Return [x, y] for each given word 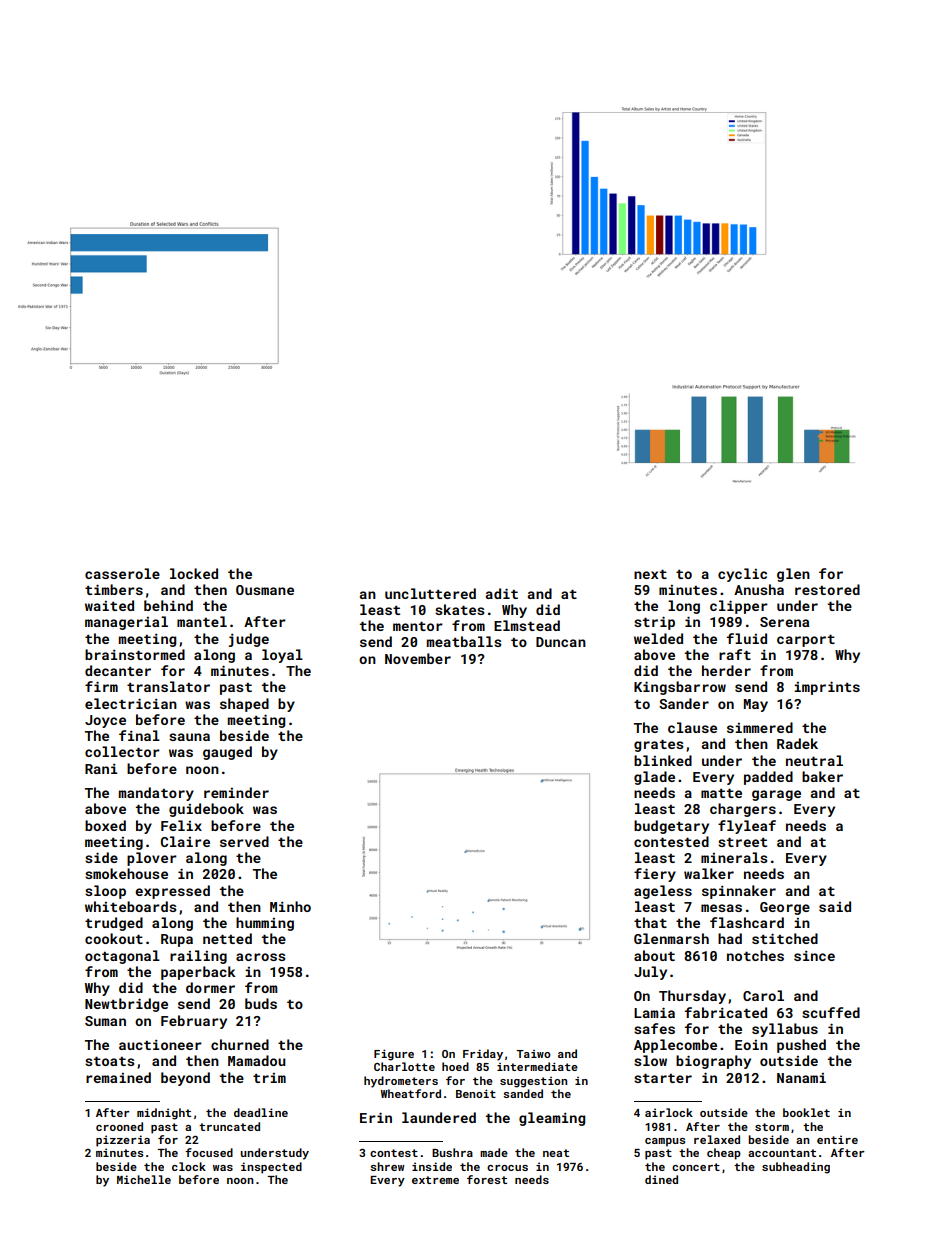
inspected [271, 1168]
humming [265, 924]
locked [194, 573]
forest [487, 1179]
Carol [763, 995]
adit [502, 593]
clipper [739, 607]
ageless [663, 892]
